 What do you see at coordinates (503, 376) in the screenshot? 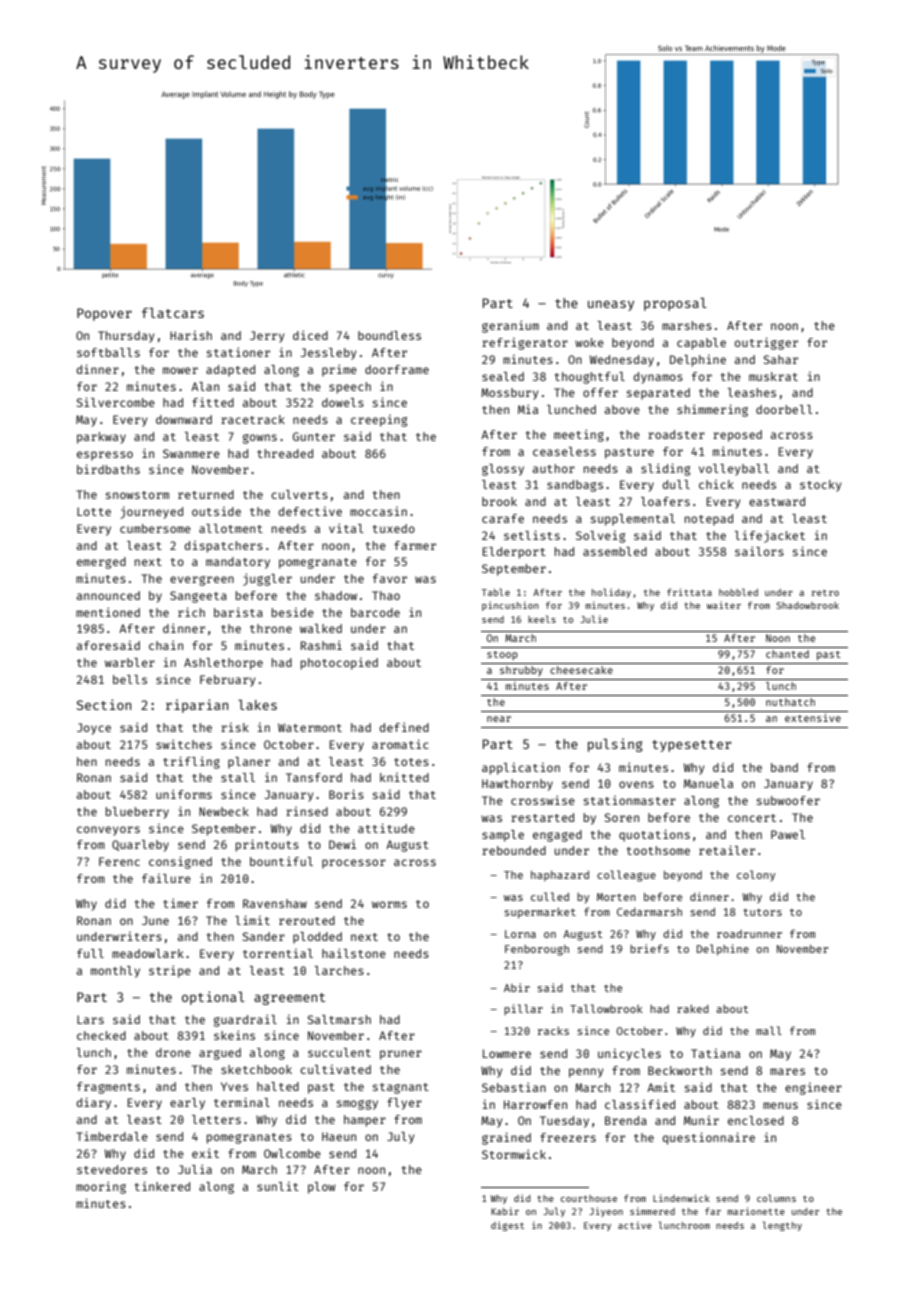
I see `sealed` at bounding box center [503, 376].
